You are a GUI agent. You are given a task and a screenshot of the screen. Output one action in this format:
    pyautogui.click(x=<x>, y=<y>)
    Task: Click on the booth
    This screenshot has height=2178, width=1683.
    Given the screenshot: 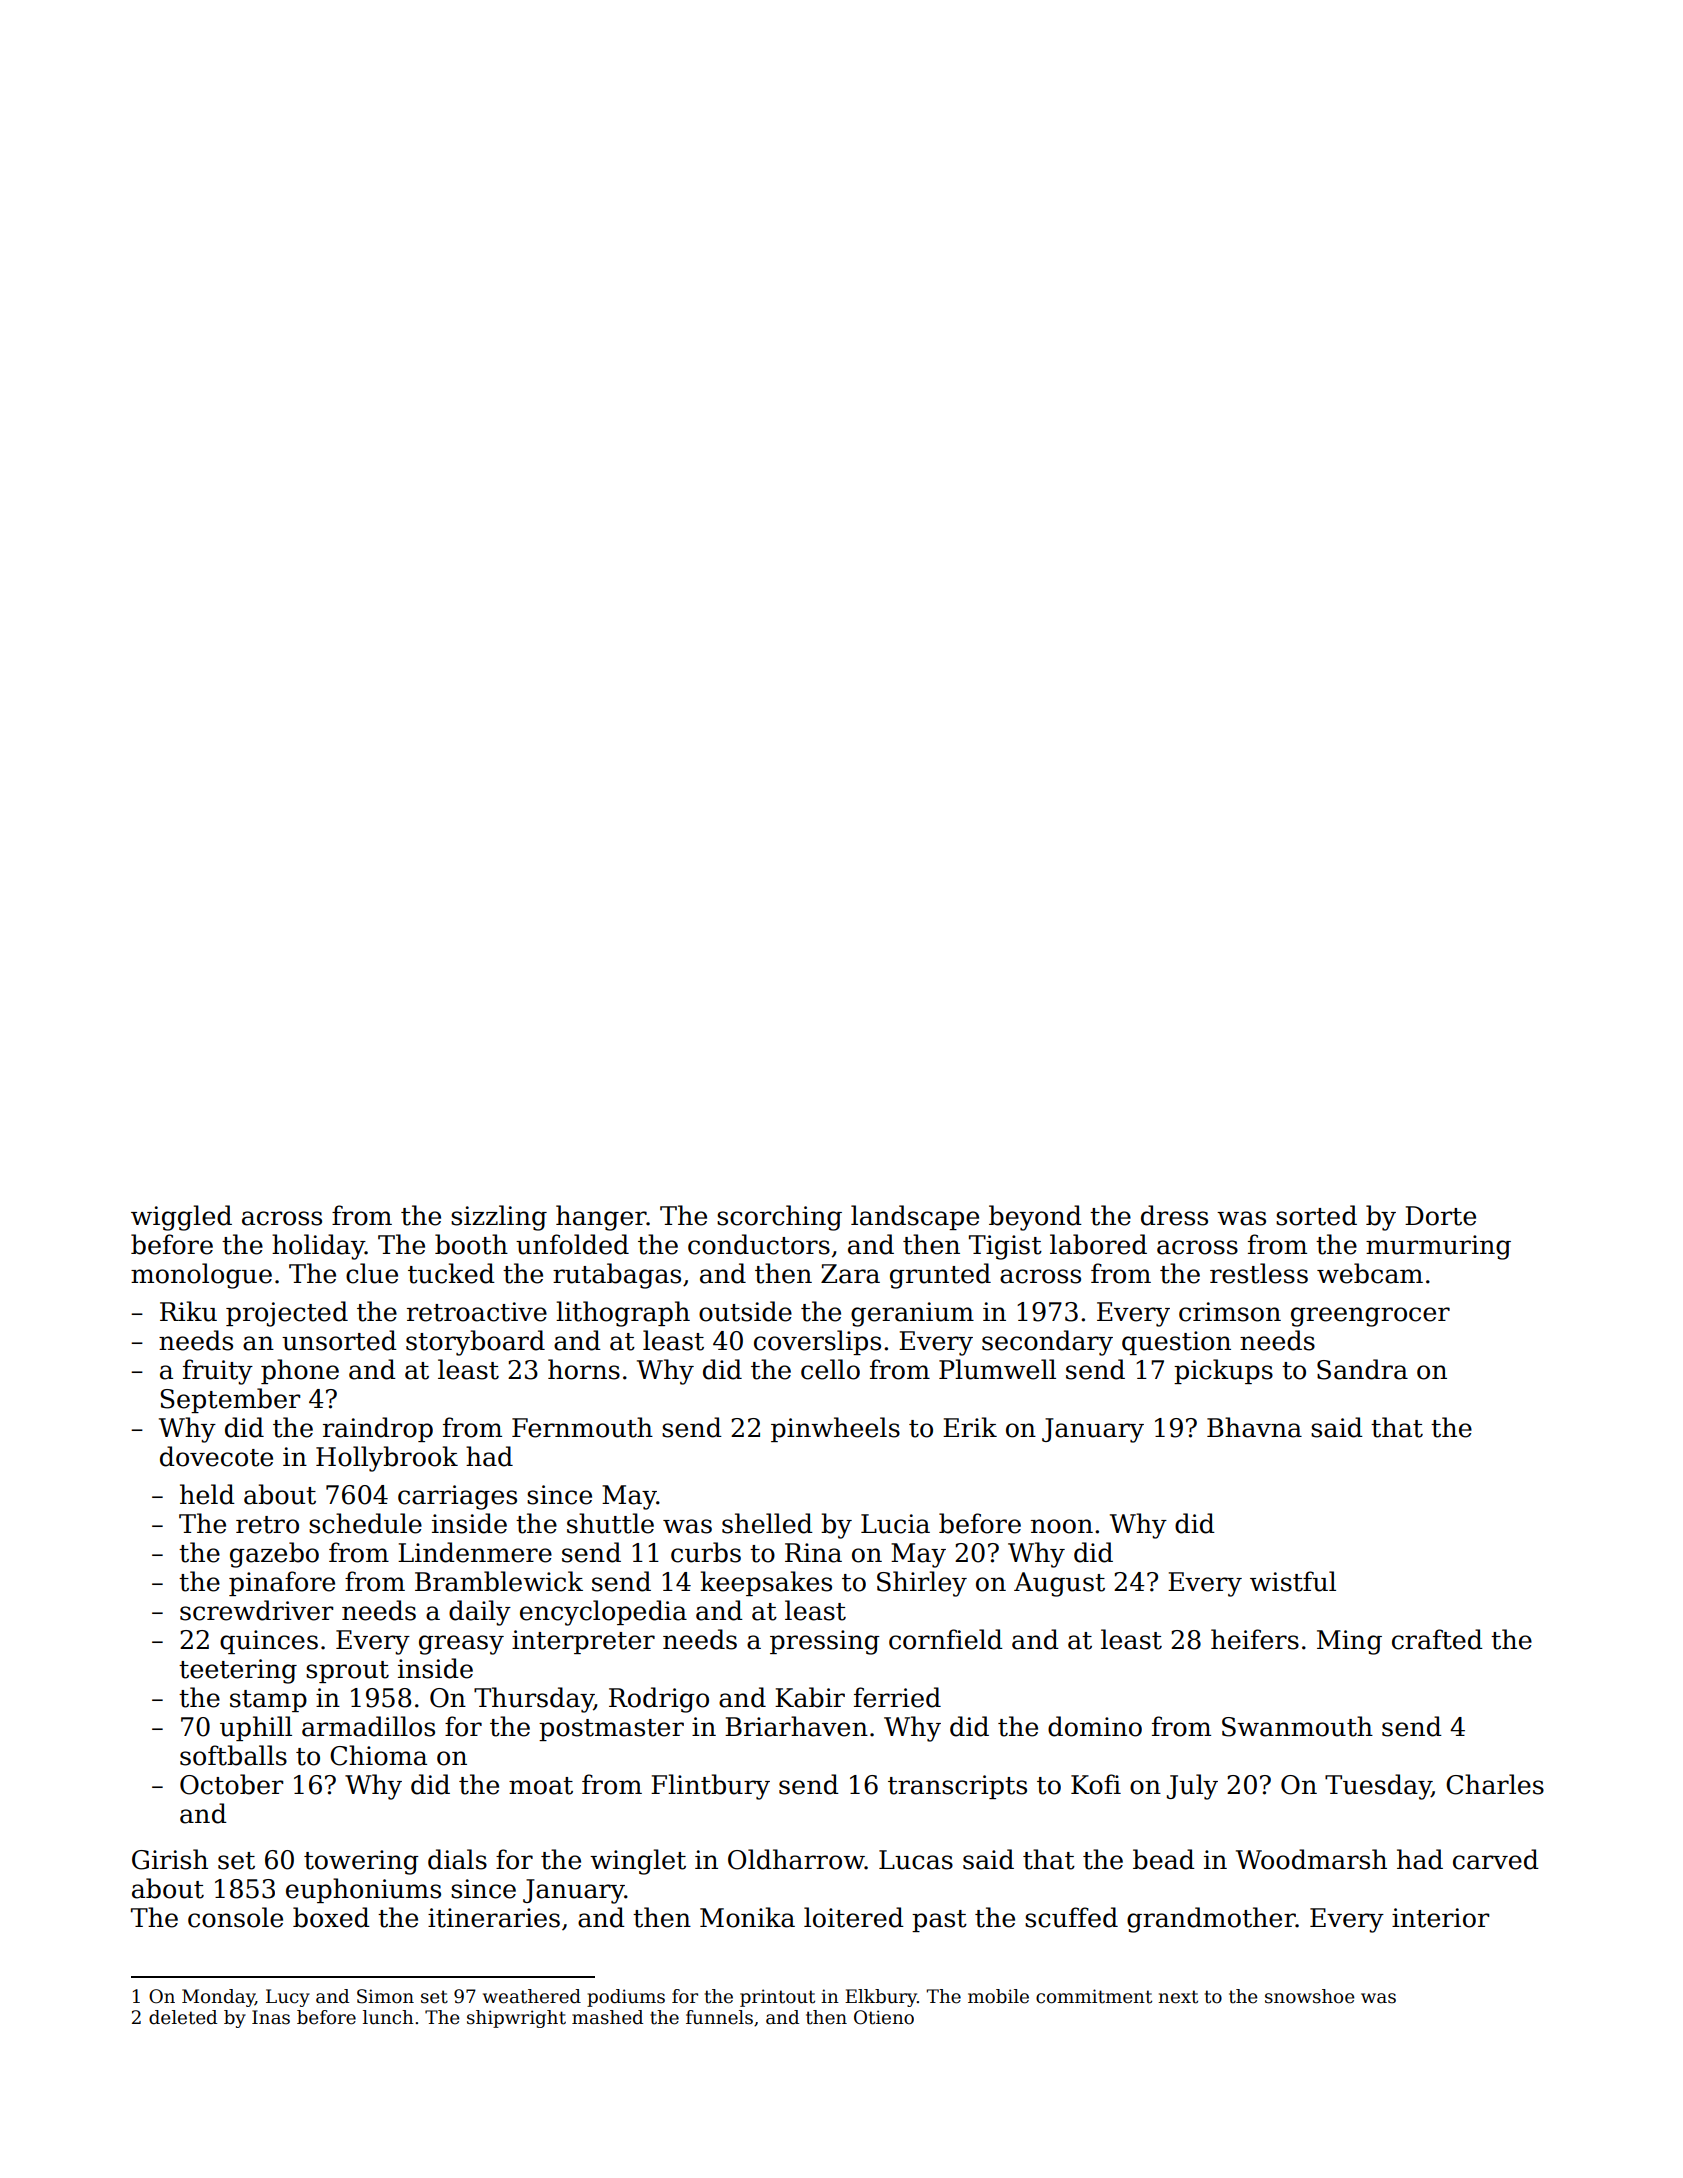 What is the action you would take?
    pyautogui.click(x=471, y=1244)
